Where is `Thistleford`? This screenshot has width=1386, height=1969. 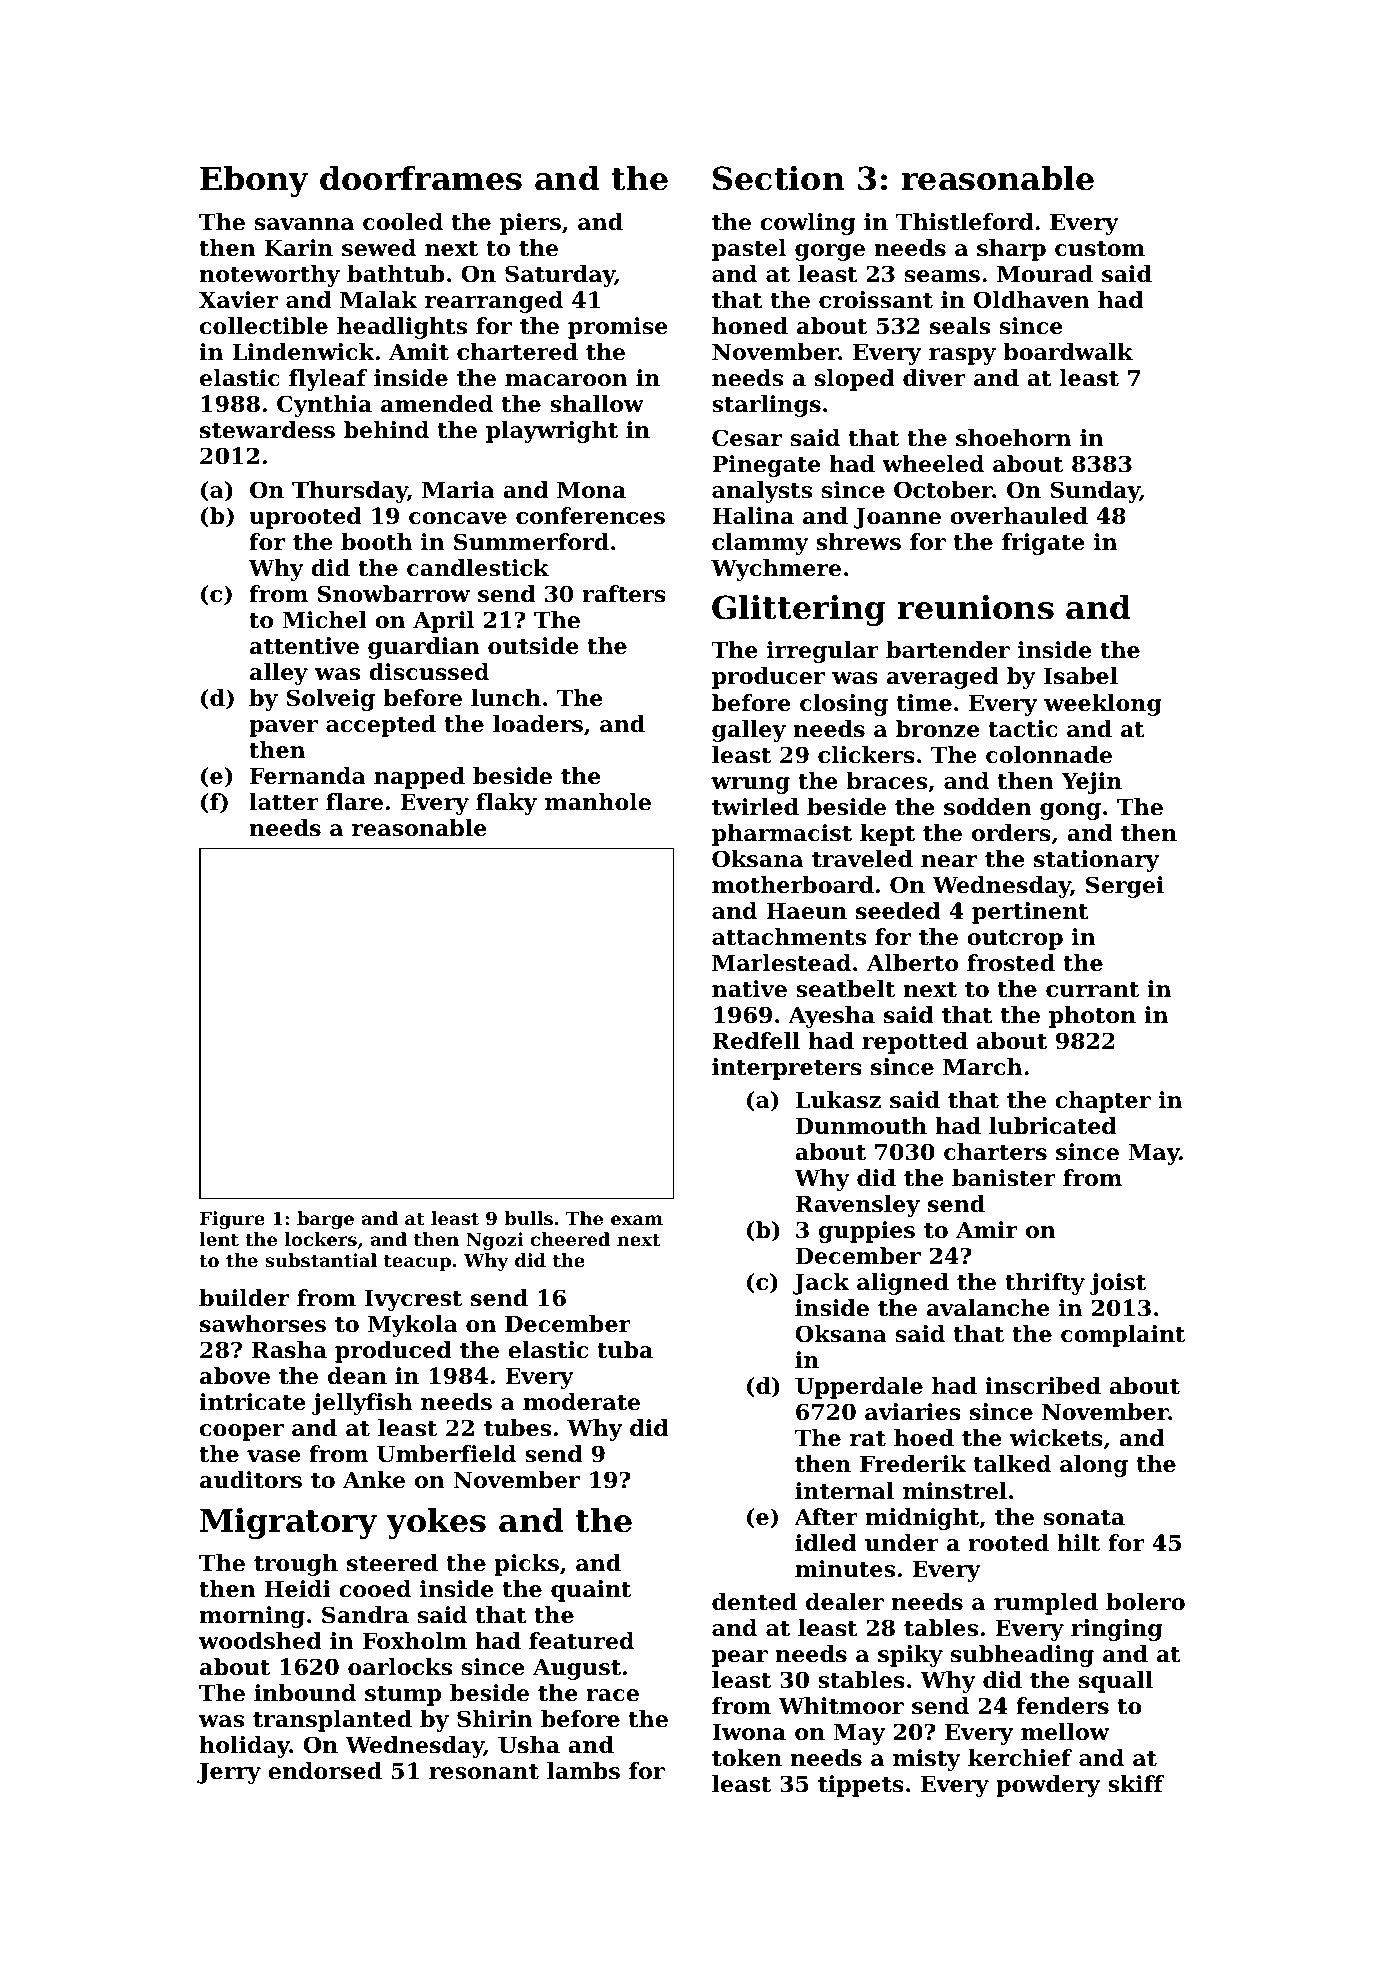
Thistleford is located at coordinates (965, 222).
